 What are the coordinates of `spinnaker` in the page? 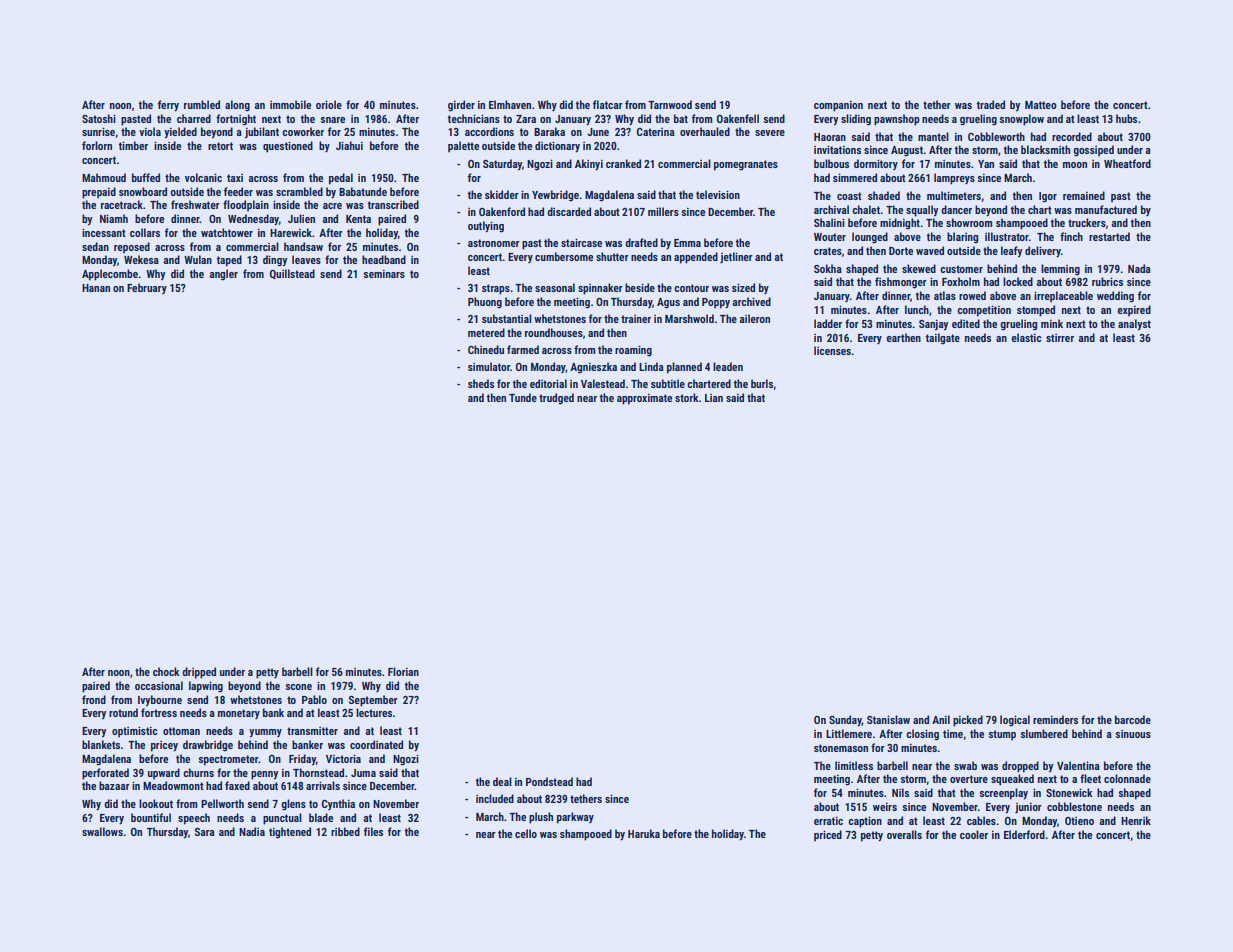 It's located at (600, 289).
